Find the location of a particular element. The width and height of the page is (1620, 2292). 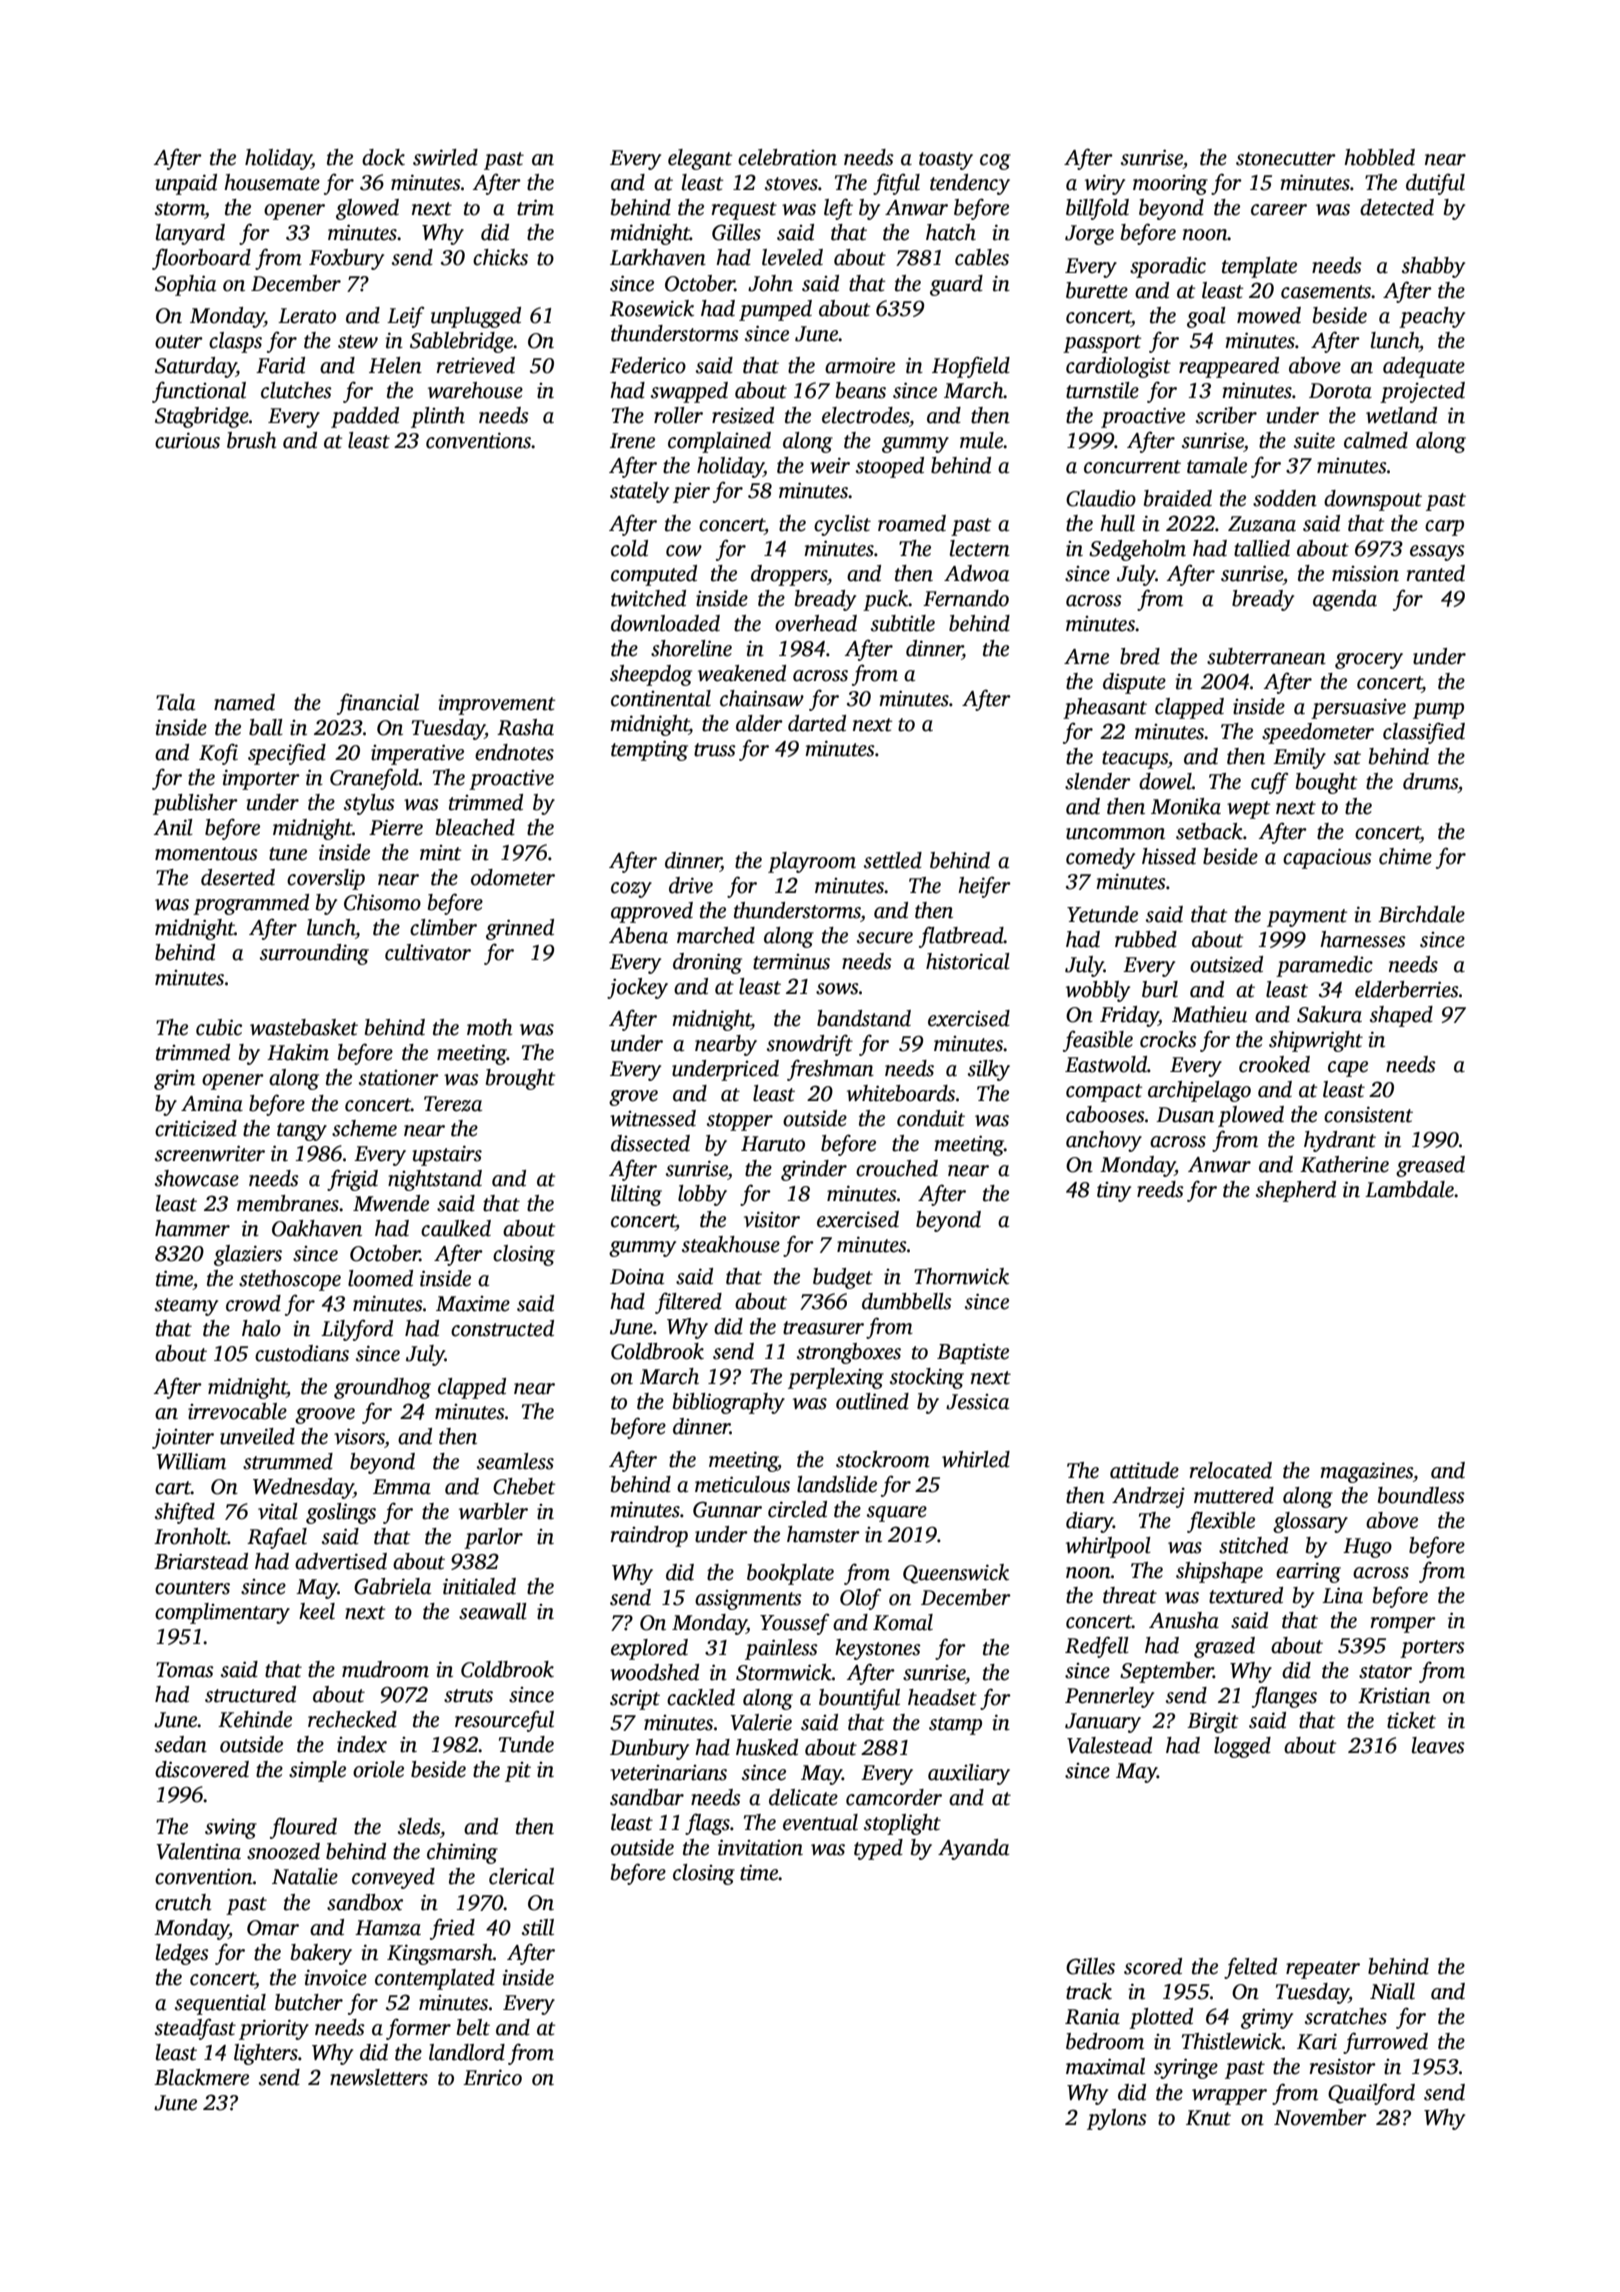

imperative is located at coordinates (417, 754).
